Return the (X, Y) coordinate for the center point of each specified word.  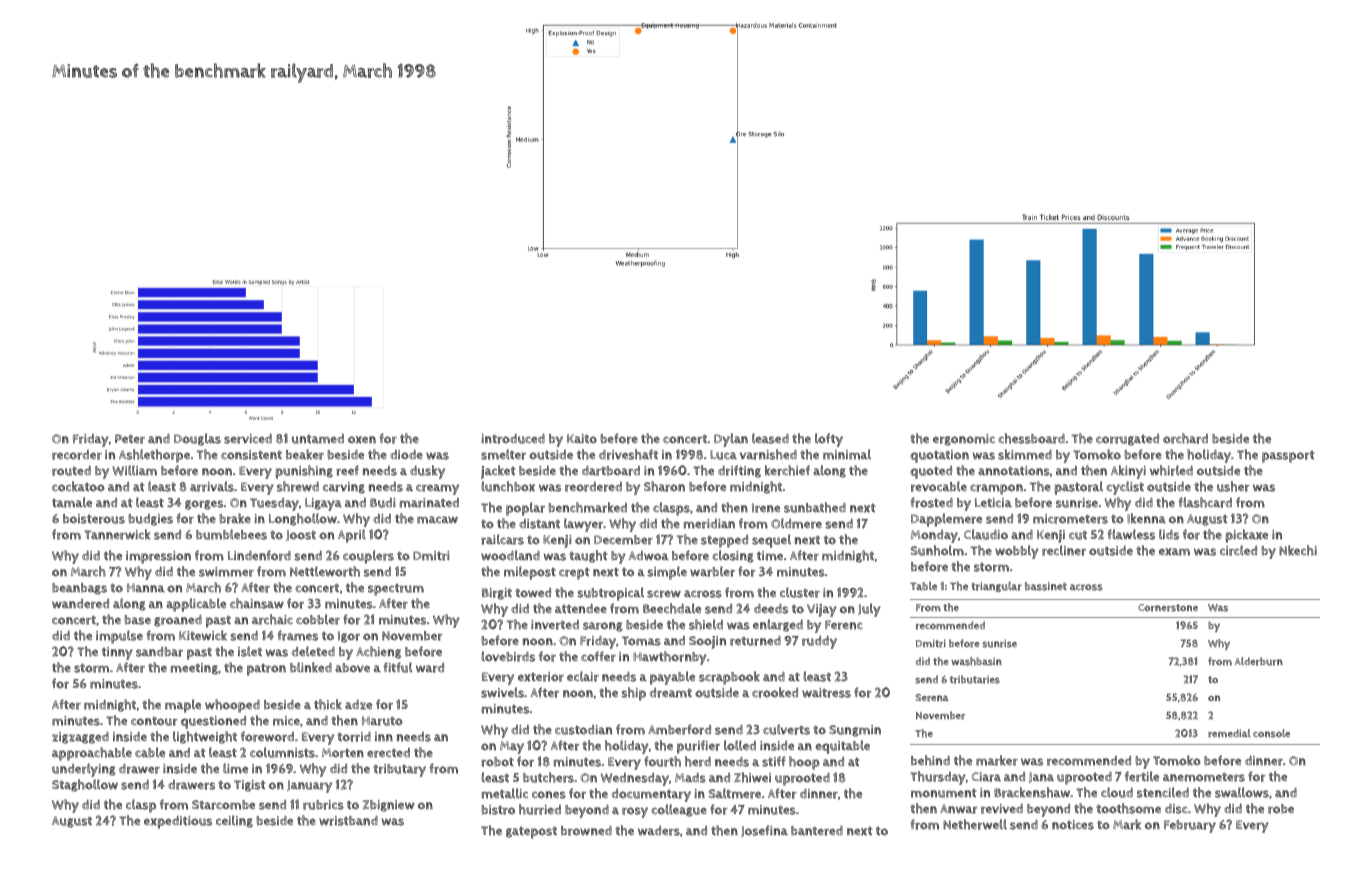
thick (328, 704)
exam (1174, 552)
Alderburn (1259, 661)
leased (770, 438)
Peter (130, 439)
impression (158, 557)
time (770, 556)
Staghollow (85, 785)
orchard (1185, 438)
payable (672, 678)
